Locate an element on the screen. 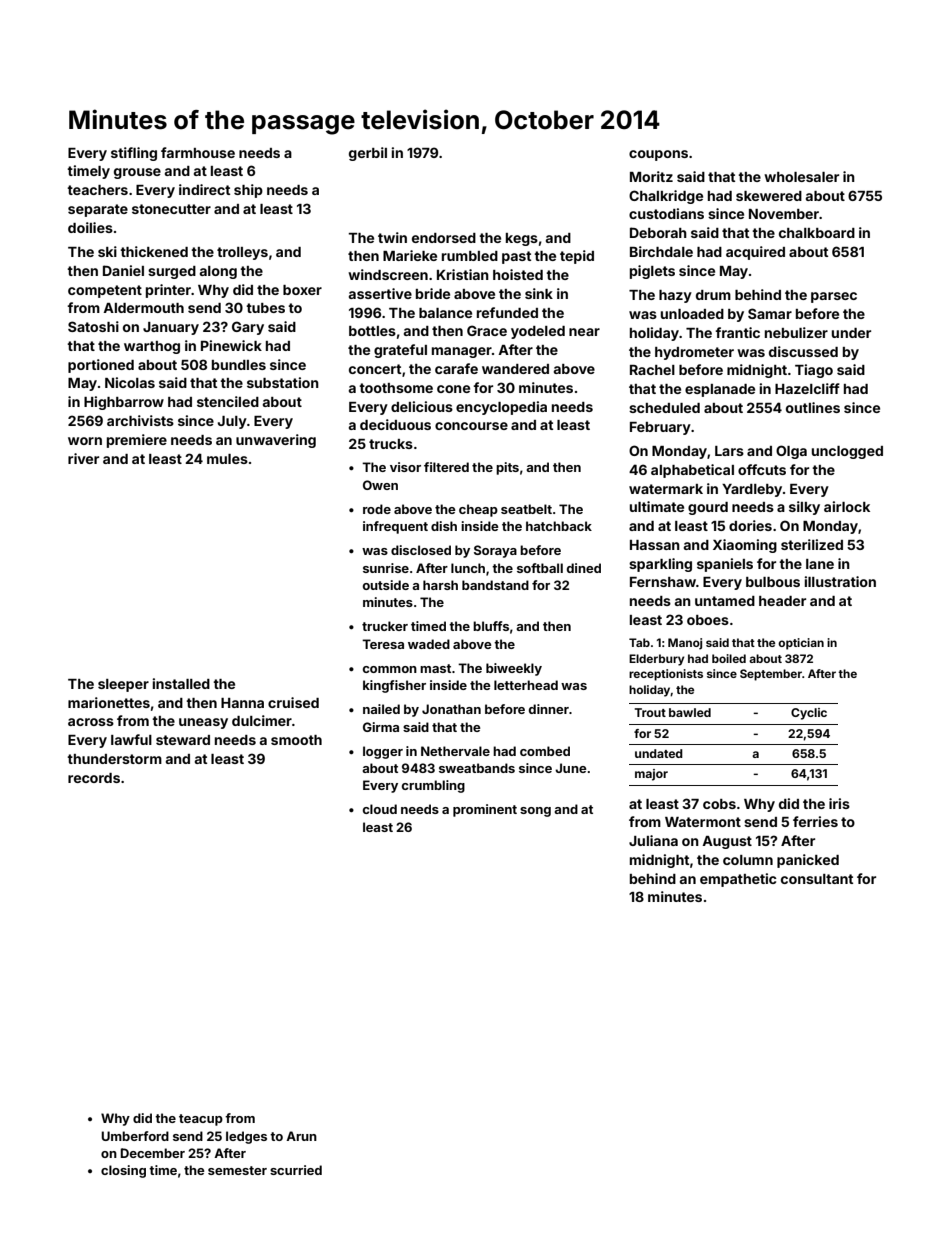  prominent is located at coordinates (485, 810).
